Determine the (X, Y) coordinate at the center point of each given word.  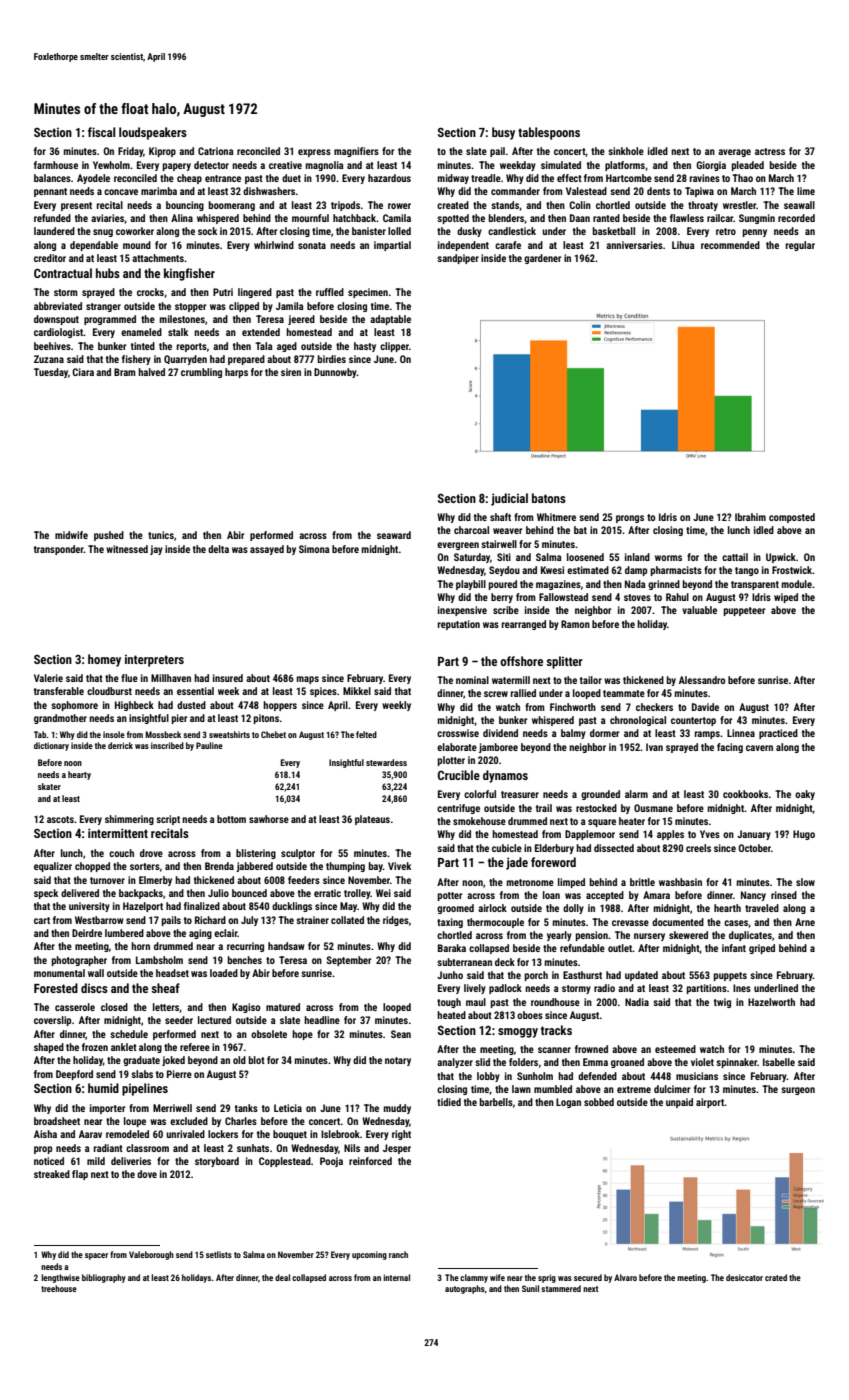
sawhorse (269, 819)
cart (42, 920)
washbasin (680, 882)
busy (503, 133)
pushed (109, 536)
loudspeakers (153, 133)
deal (282, 1277)
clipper (394, 347)
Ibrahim (750, 517)
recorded (796, 218)
